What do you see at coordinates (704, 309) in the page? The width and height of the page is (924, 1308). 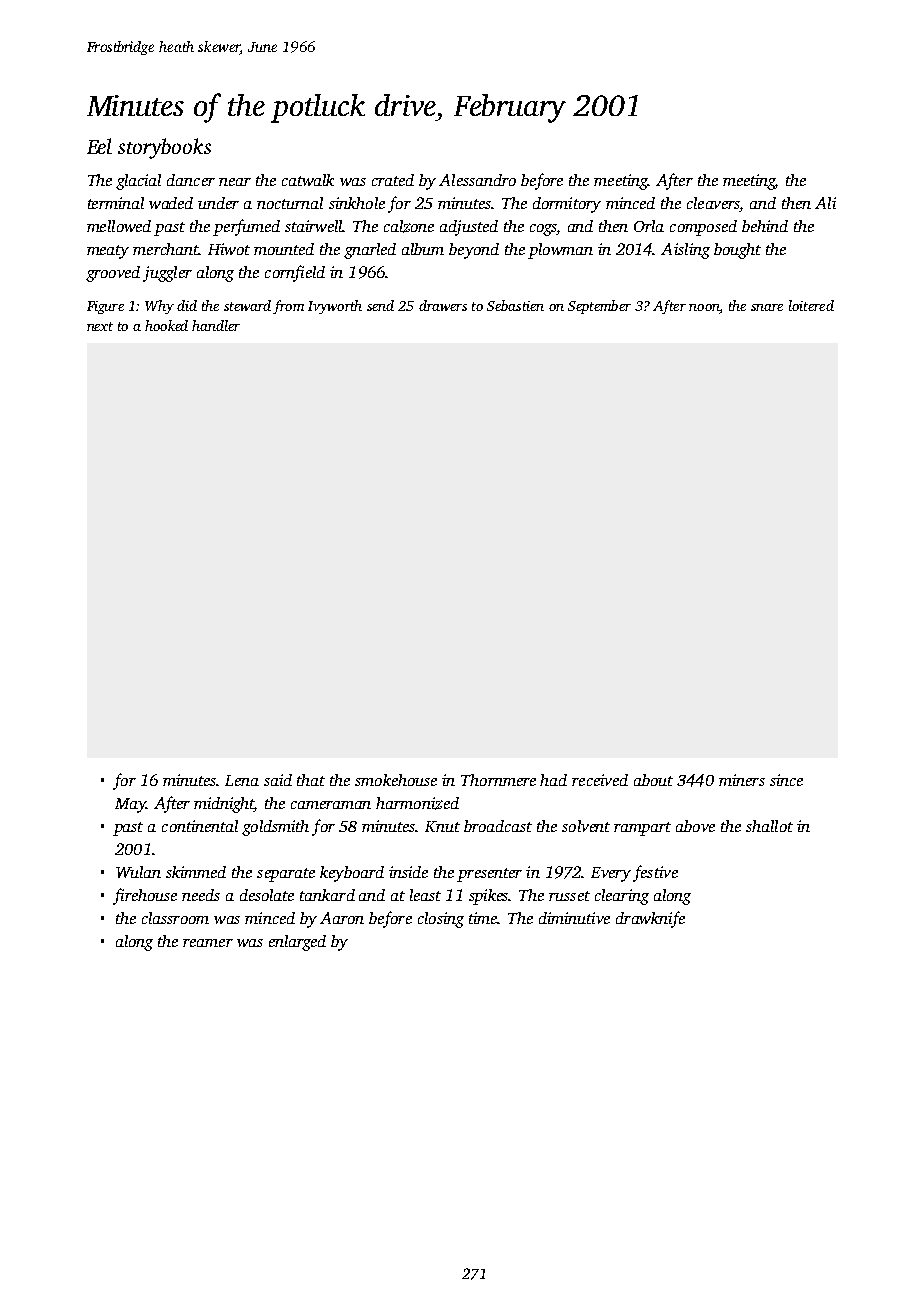 I see `noon` at bounding box center [704, 309].
